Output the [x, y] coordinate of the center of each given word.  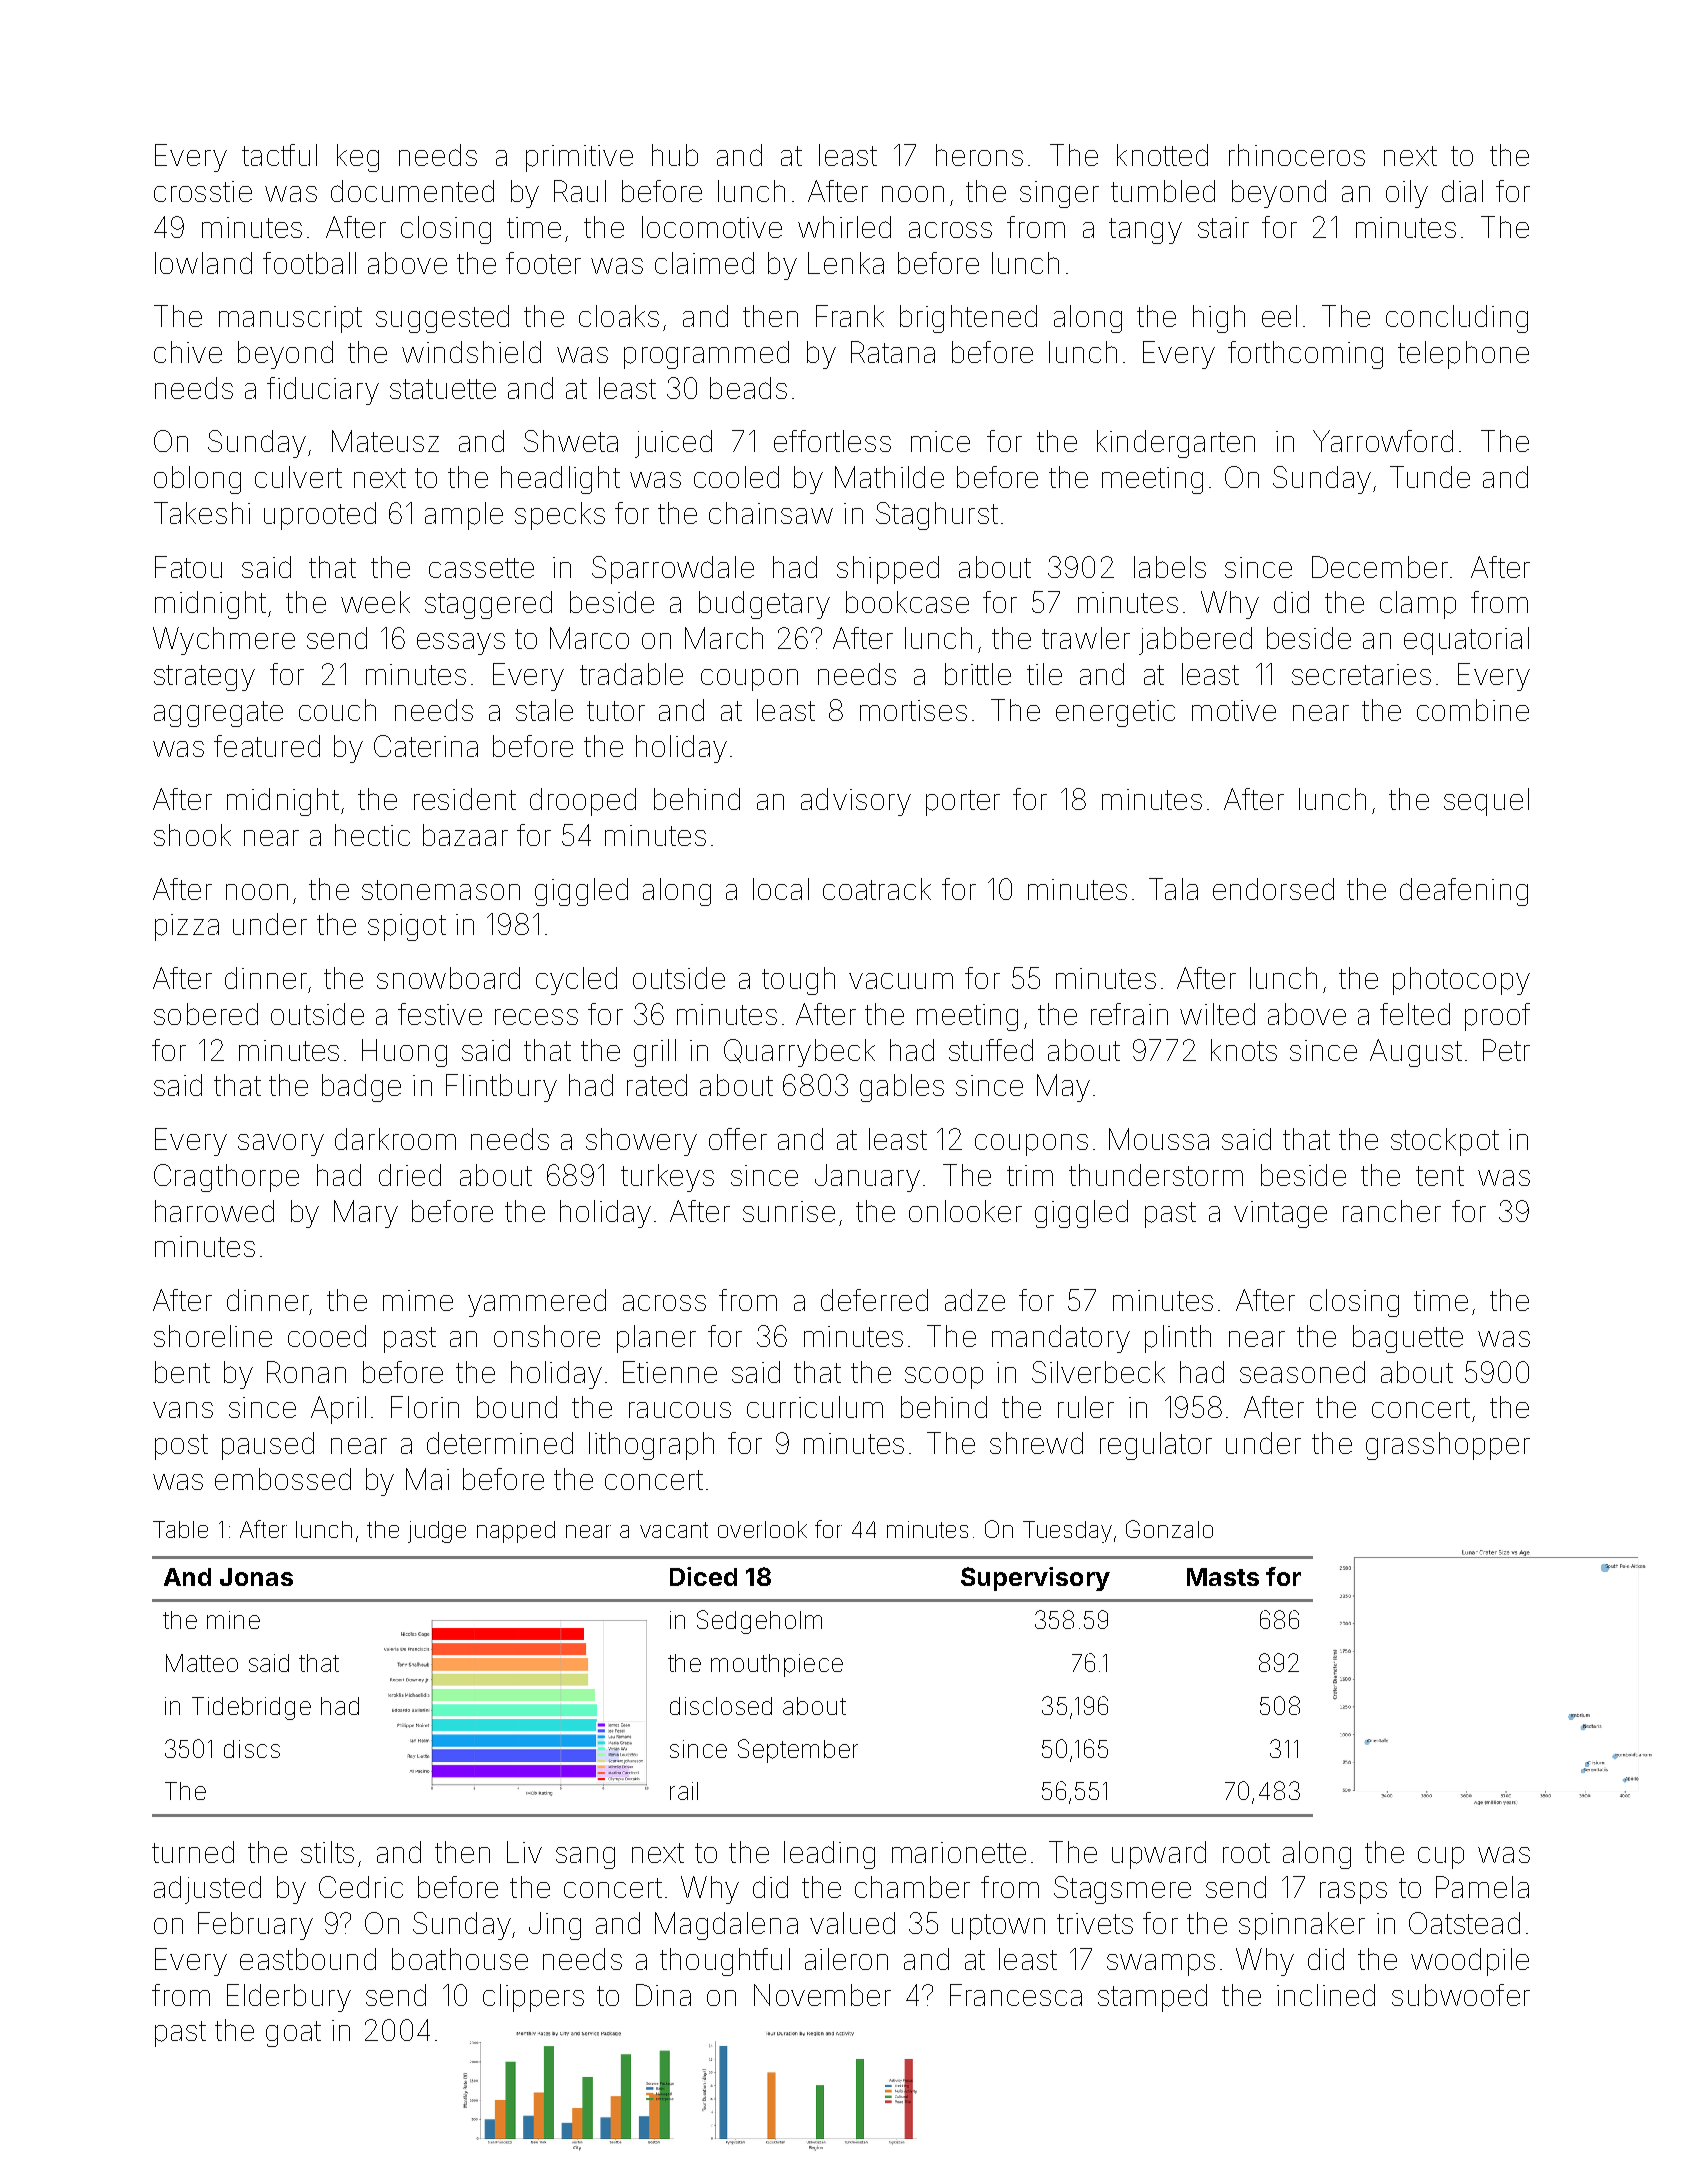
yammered [537, 1303]
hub [675, 155]
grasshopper [1448, 1446]
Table [180, 1529]
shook [192, 835]
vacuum [901, 981]
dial [1462, 191]
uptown [998, 1927]
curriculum [815, 1407]
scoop [944, 1378]
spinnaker [1302, 1926]
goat [293, 2034]
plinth [1178, 1339]
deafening [1464, 892]
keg [358, 158]
